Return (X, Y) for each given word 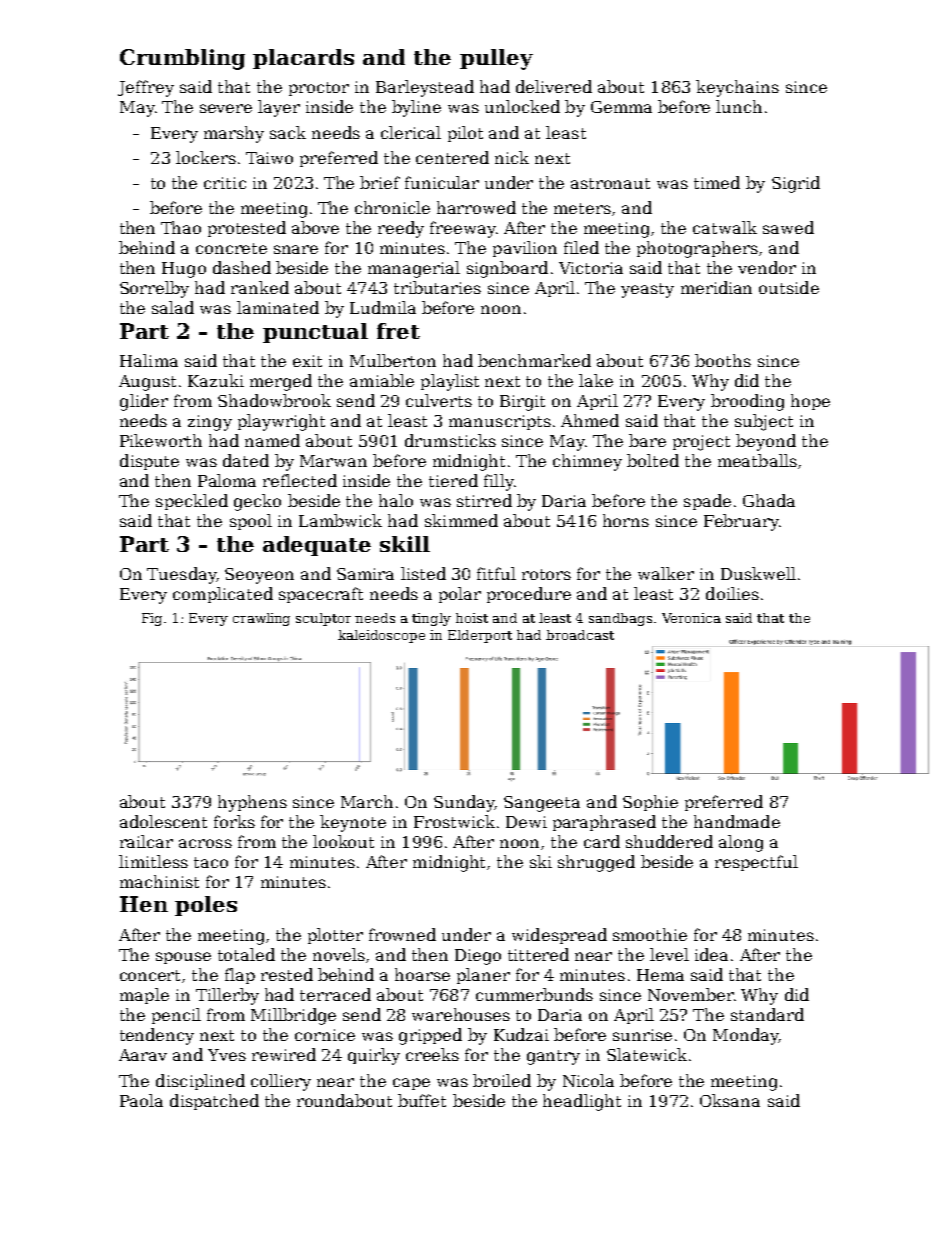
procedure (529, 595)
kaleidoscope (381, 636)
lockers (206, 157)
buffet (422, 1100)
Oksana (730, 1100)
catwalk (725, 227)
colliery (281, 1082)
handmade (737, 821)
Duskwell (758, 573)
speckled (192, 502)
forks (234, 821)
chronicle (392, 207)
